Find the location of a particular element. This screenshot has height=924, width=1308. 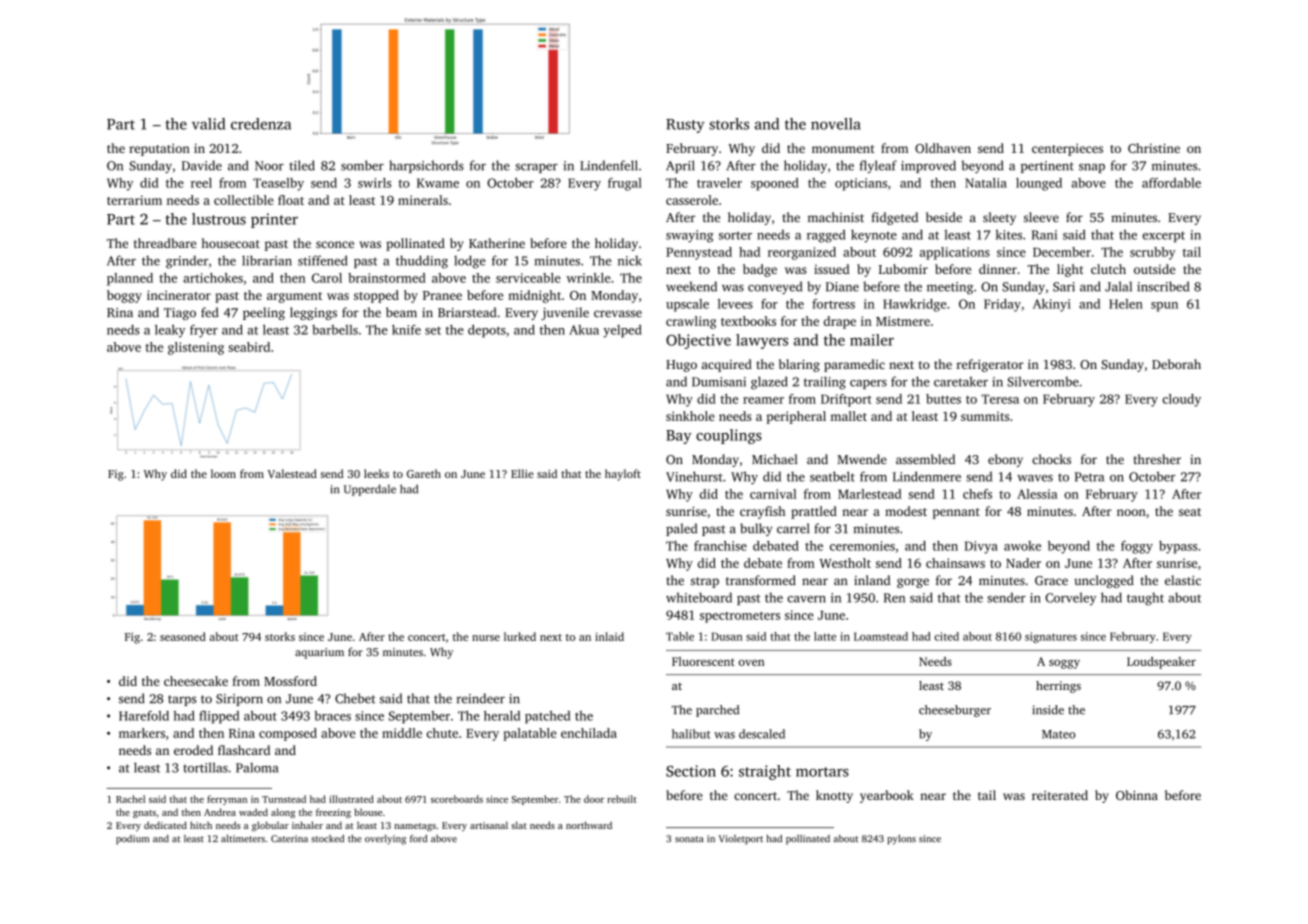

Oldhaven is located at coordinates (943, 148).
